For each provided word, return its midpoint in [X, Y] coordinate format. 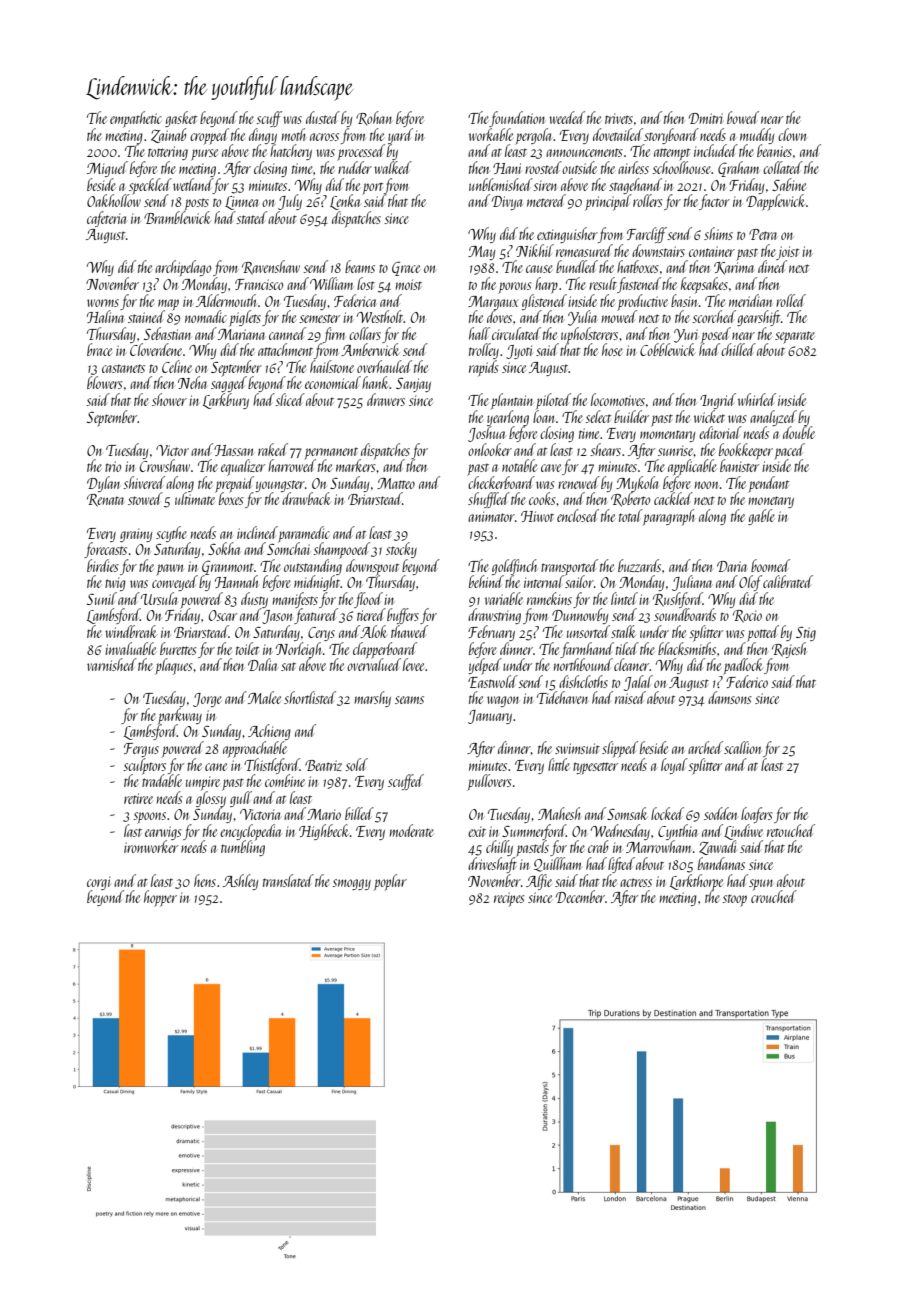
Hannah [236, 581]
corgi [98, 883]
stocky [401, 550]
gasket [181, 119]
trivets [619, 119]
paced [789, 451]
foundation [517, 119]
